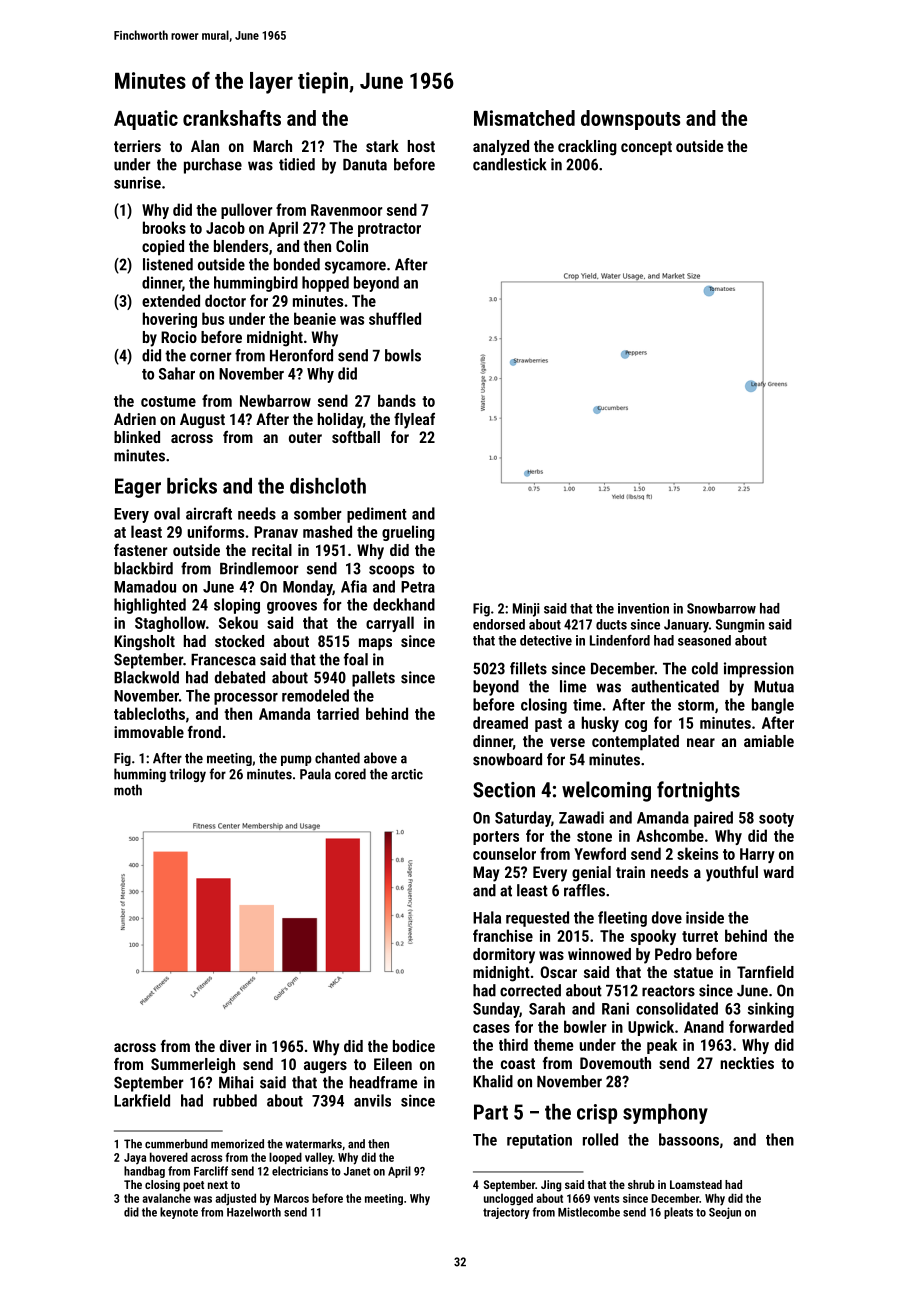  I want to click on Sungmin, so click(740, 626).
